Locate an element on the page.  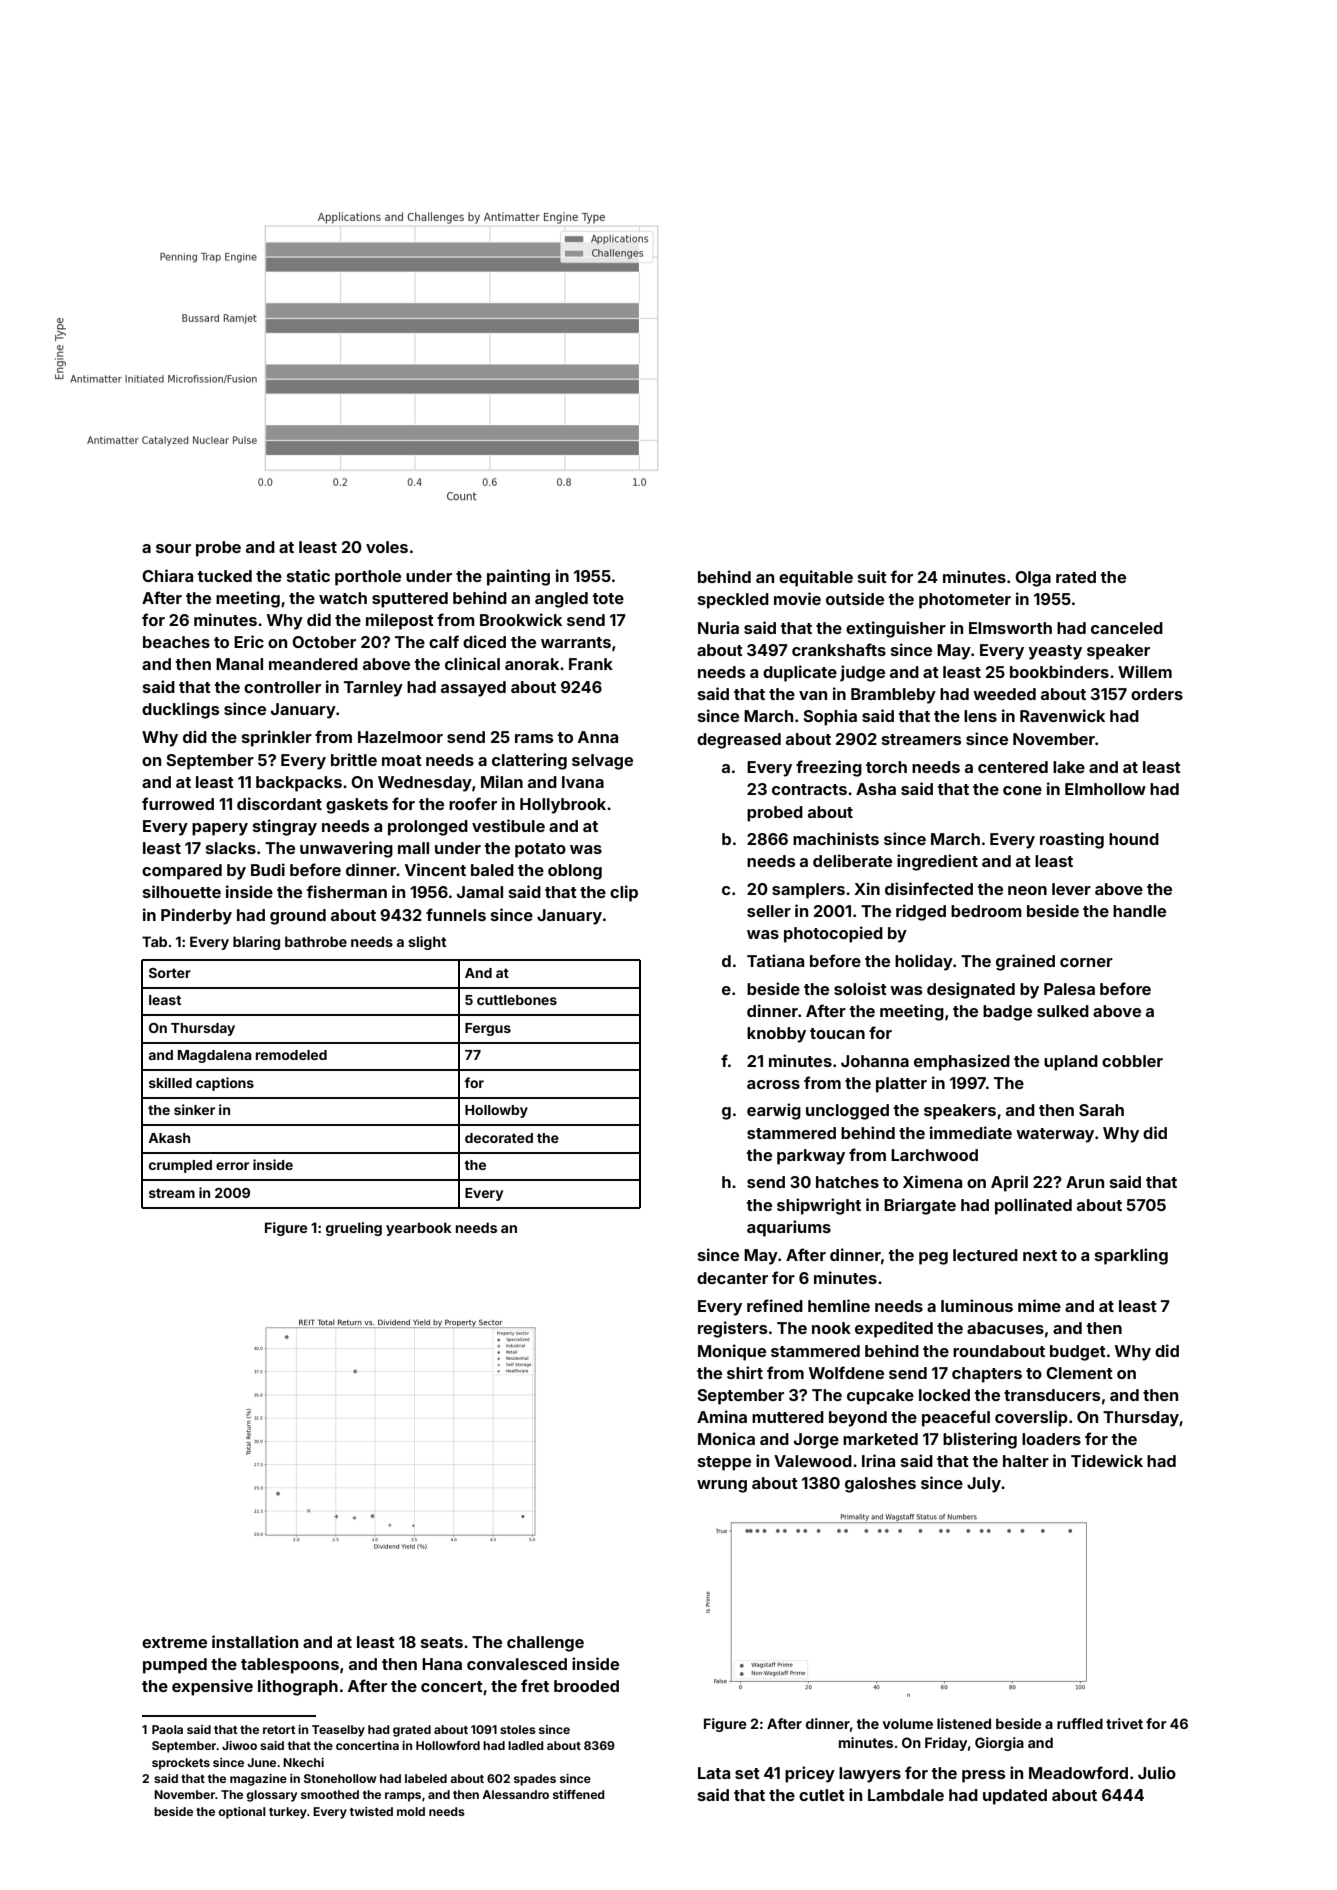
unwavering is located at coordinates (346, 849).
